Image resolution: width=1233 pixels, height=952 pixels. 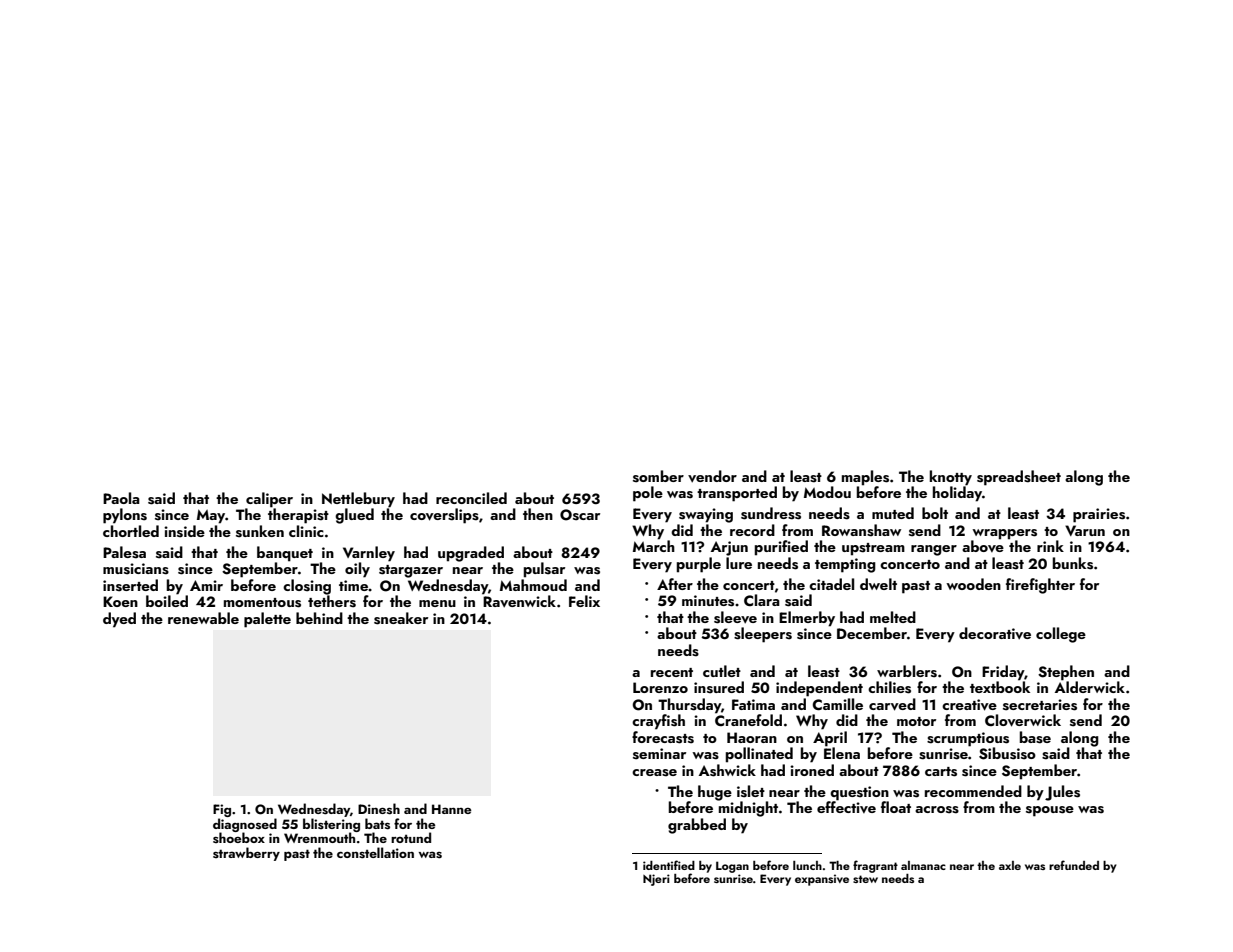 What do you see at coordinates (124, 552) in the screenshot?
I see `Palesa` at bounding box center [124, 552].
